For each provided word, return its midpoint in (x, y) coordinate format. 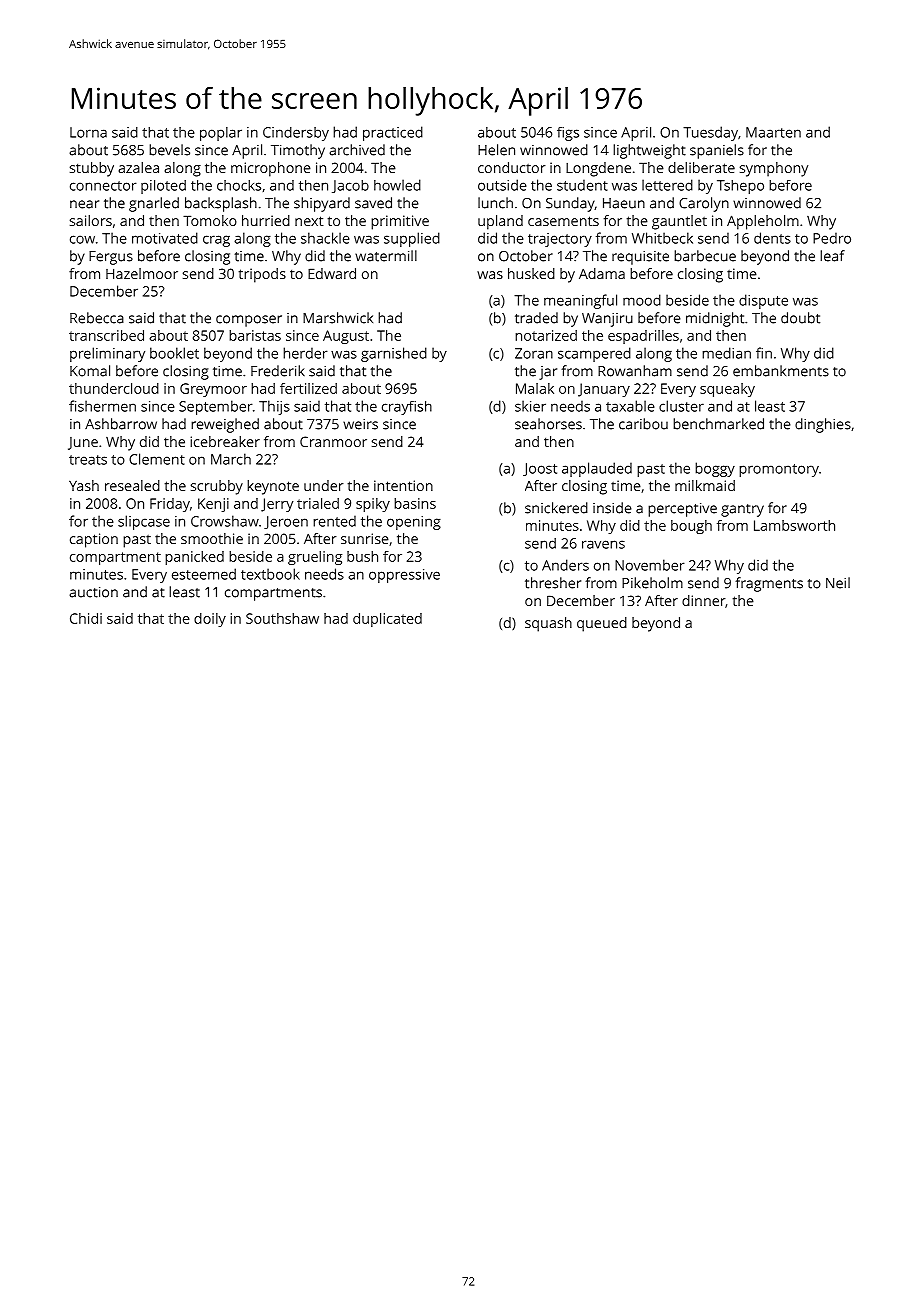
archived (357, 150)
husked (531, 273)
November (650, 565)
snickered (556, 508)
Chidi (86, 618)
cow (82, 239)
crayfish (407, 408)
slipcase (144, 522)
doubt (800, 318)
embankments (781, 371)
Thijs (274, 407)
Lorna (88, 132)
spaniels (717, 151)
